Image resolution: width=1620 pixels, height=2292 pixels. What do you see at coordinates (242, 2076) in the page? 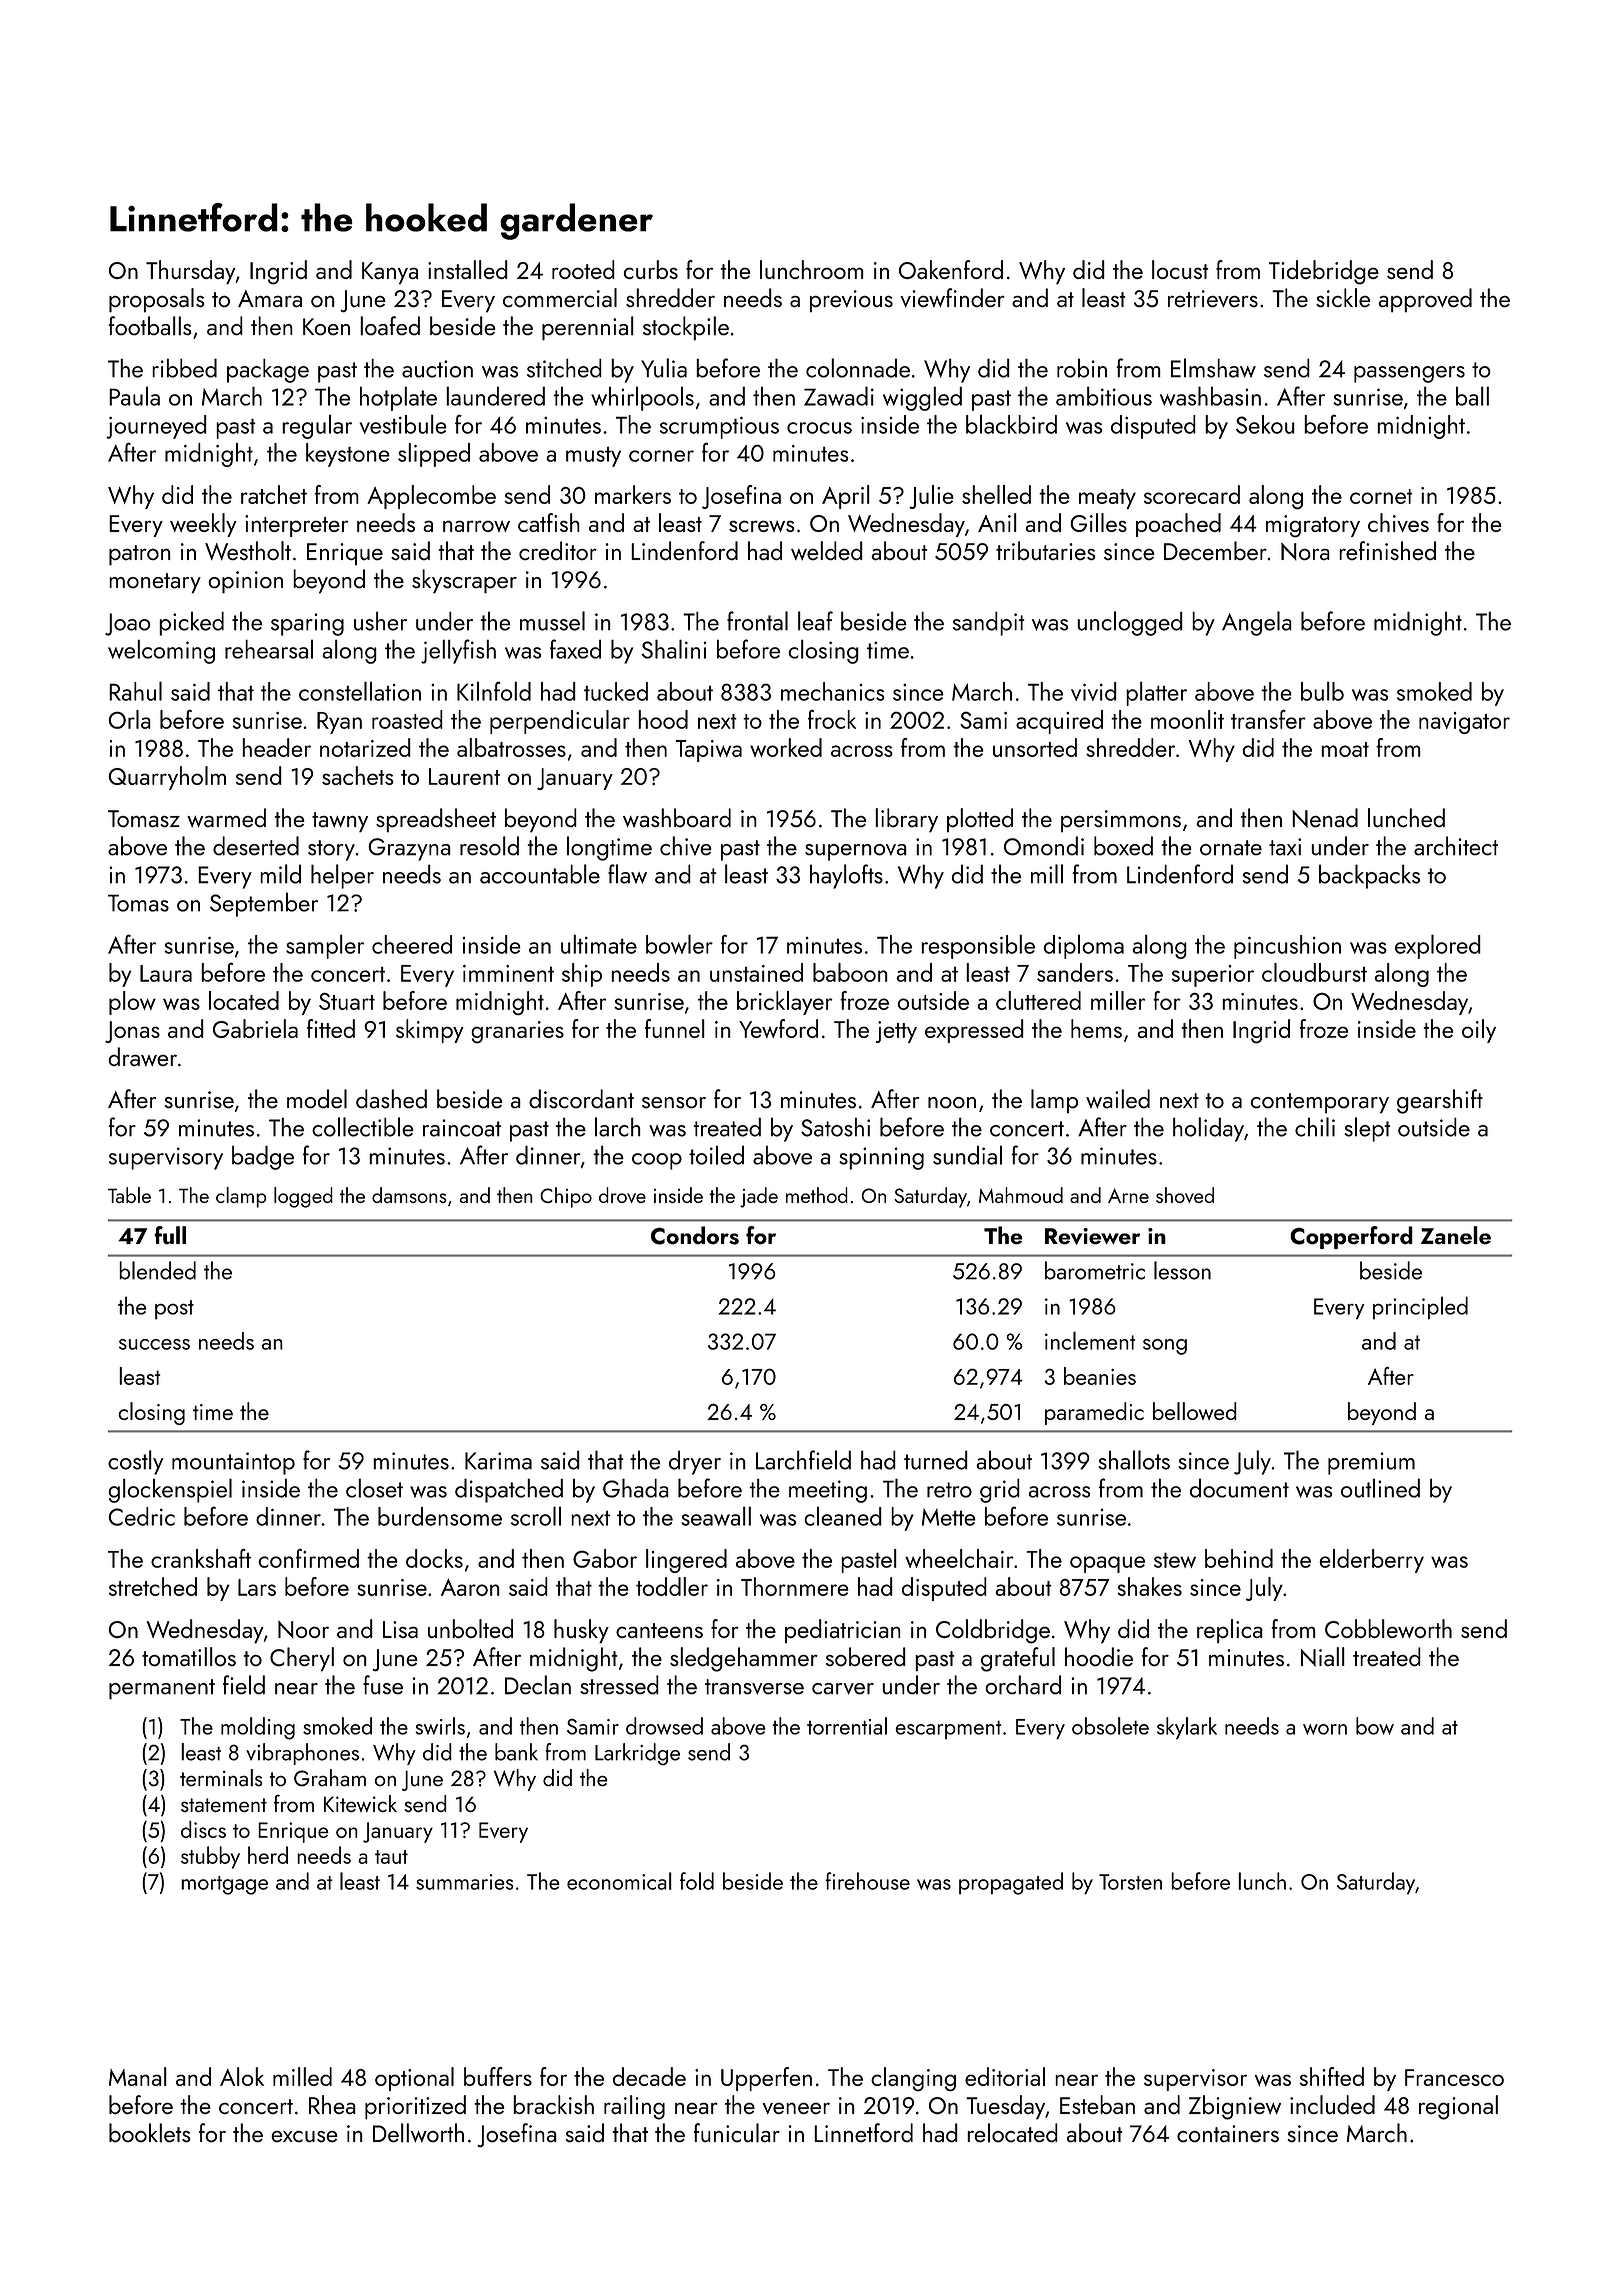
I see `Alok` at bounding box center [242, 2076].
